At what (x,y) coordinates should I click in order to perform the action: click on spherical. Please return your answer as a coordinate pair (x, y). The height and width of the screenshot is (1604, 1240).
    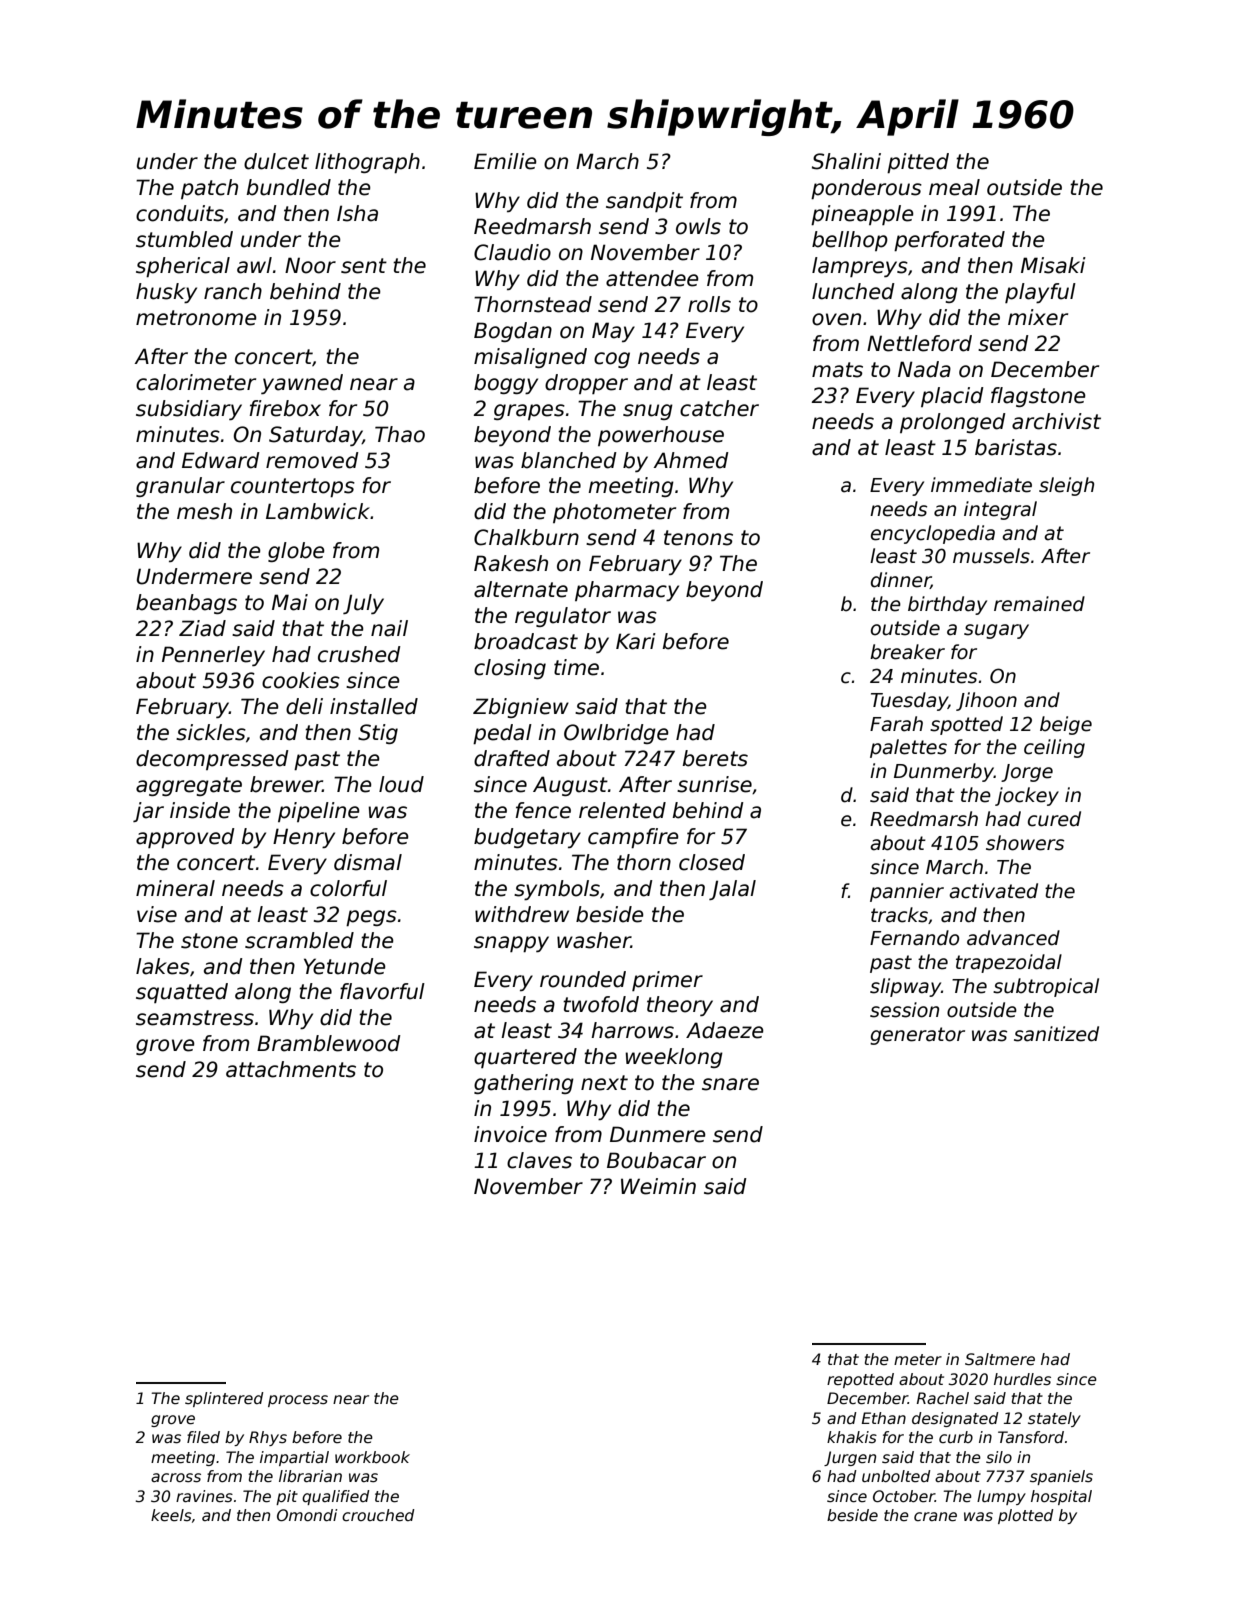
    Looking at the image, I should click on (183, 267).
